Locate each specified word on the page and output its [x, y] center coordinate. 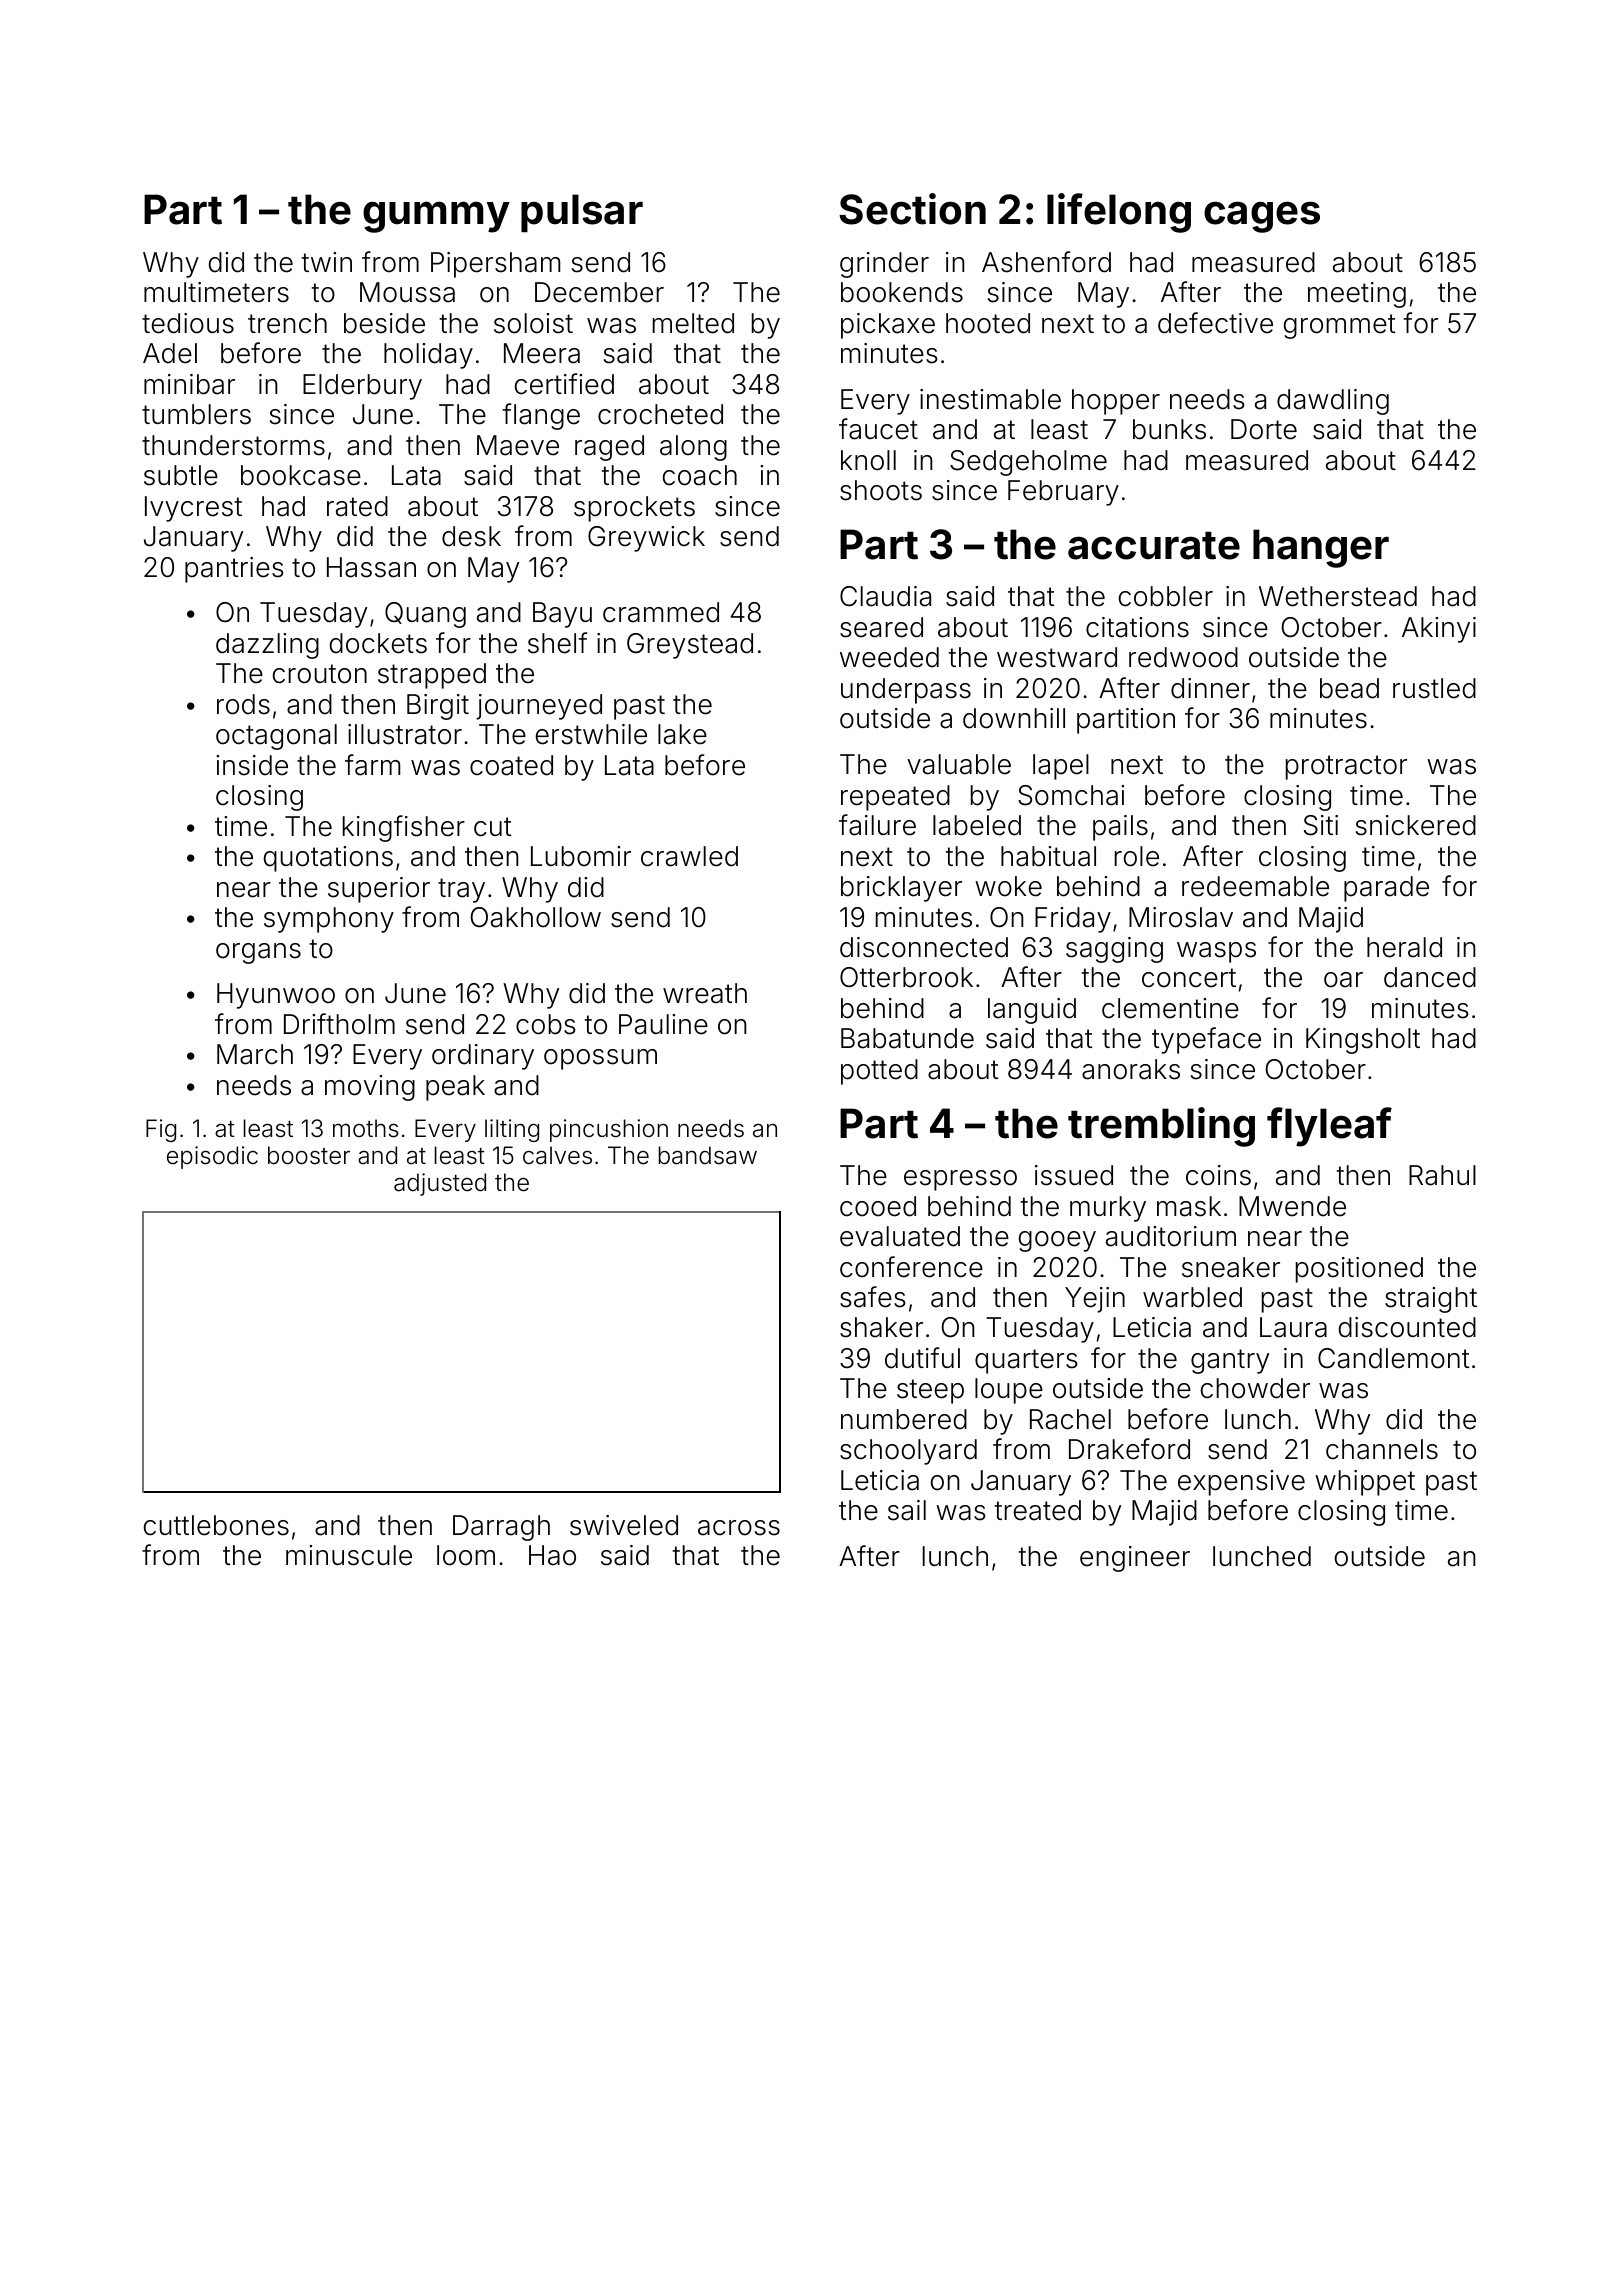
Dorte [1264, 429]
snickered [1416, 825]
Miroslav [1181, 917]
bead [1349, 688]
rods [243, 704]
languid [1032, 1011]
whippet [1365, 1483]
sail [907, 1510]
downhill [1014, 718]
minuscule [349, 1555]
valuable [959, 764]
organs [258, 953]
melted [693, 323]
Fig [161, 1130]
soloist [533, 323]
